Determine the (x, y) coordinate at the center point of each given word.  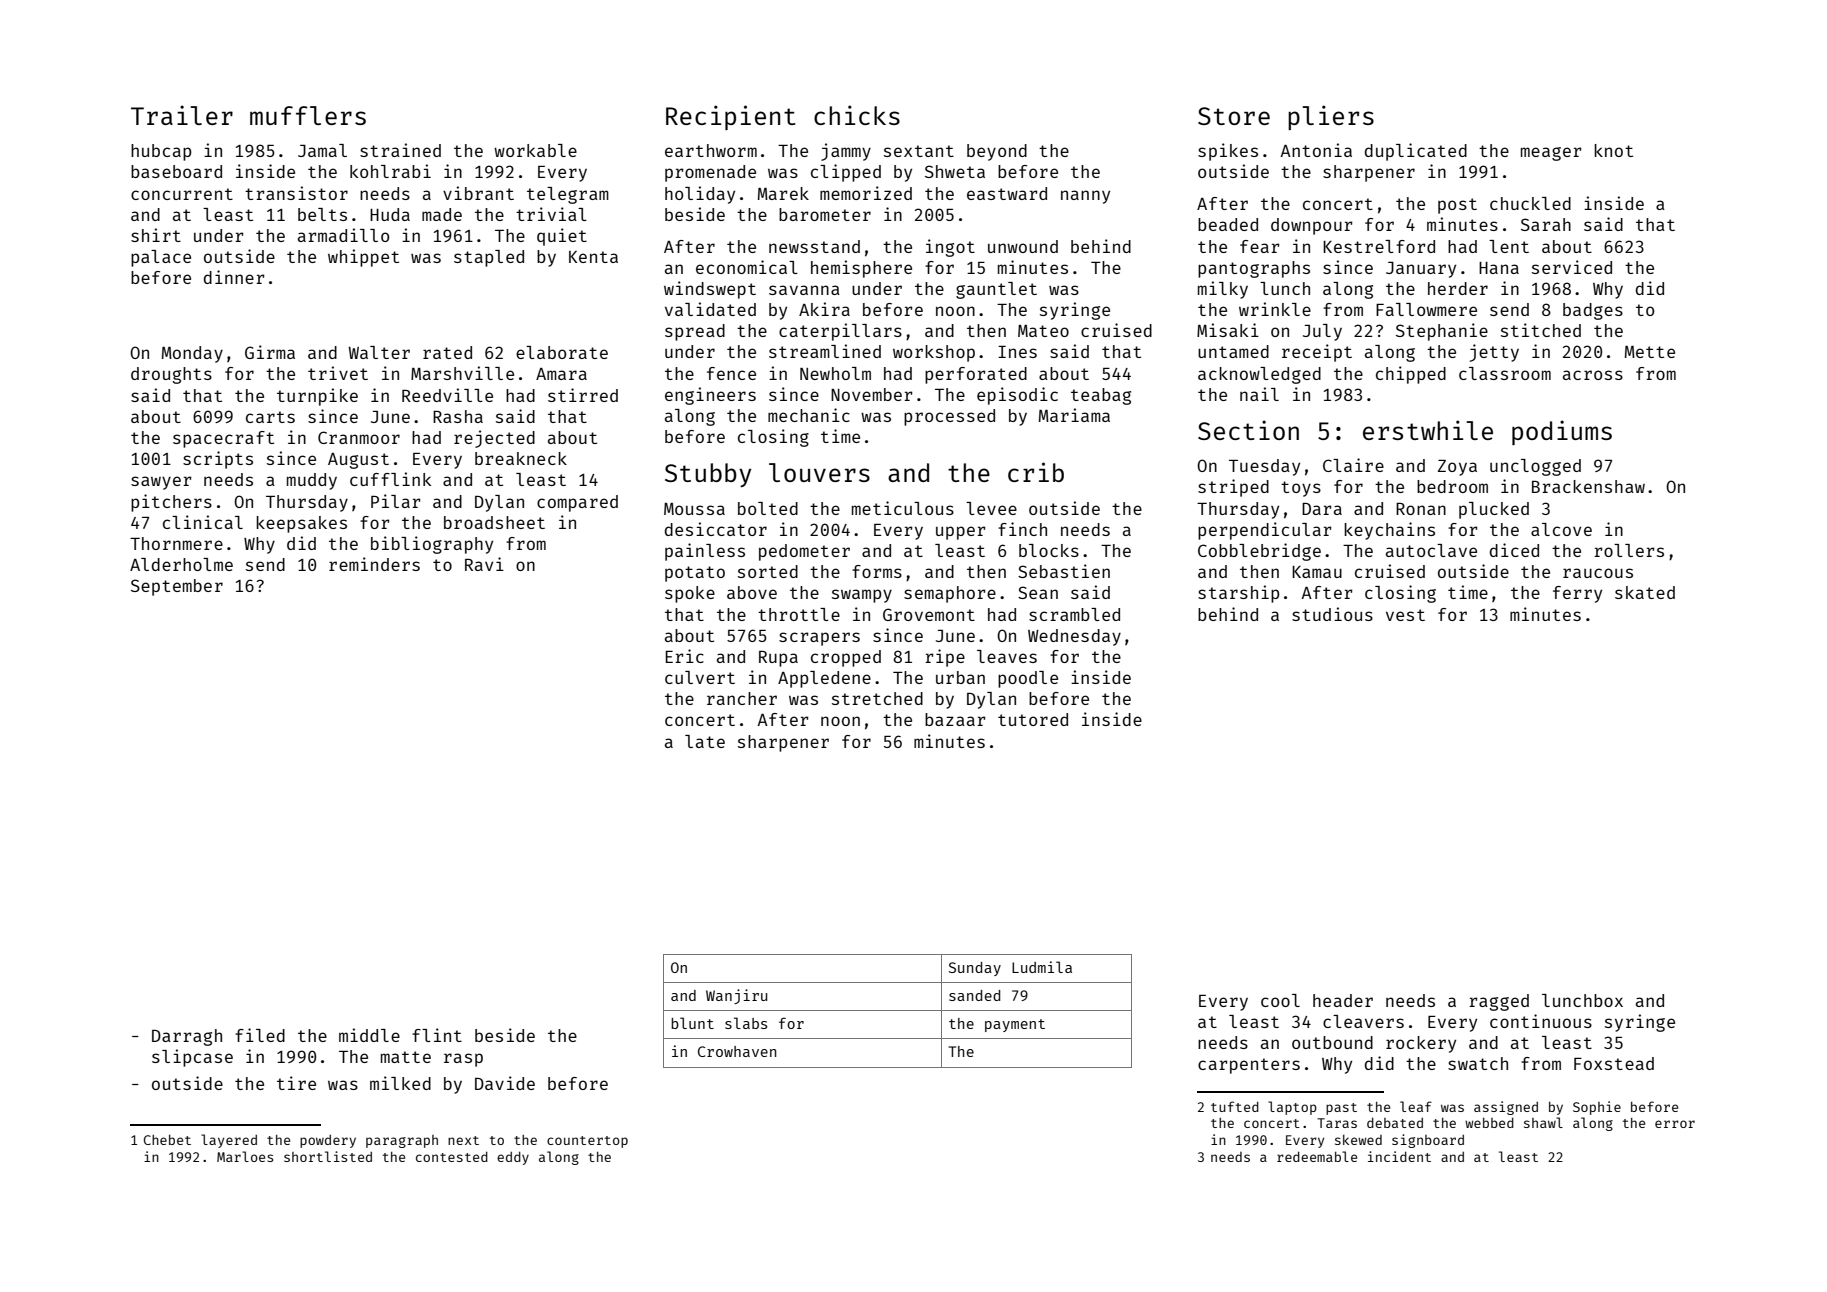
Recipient (731, 117)
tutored (1033, 719)
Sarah (1546, 224)
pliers (1331, 117)
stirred (583, 395)
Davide (505, 1083)
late (705, 741)
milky (1223, 290)
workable (535, 150)
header (1343, 1000)
